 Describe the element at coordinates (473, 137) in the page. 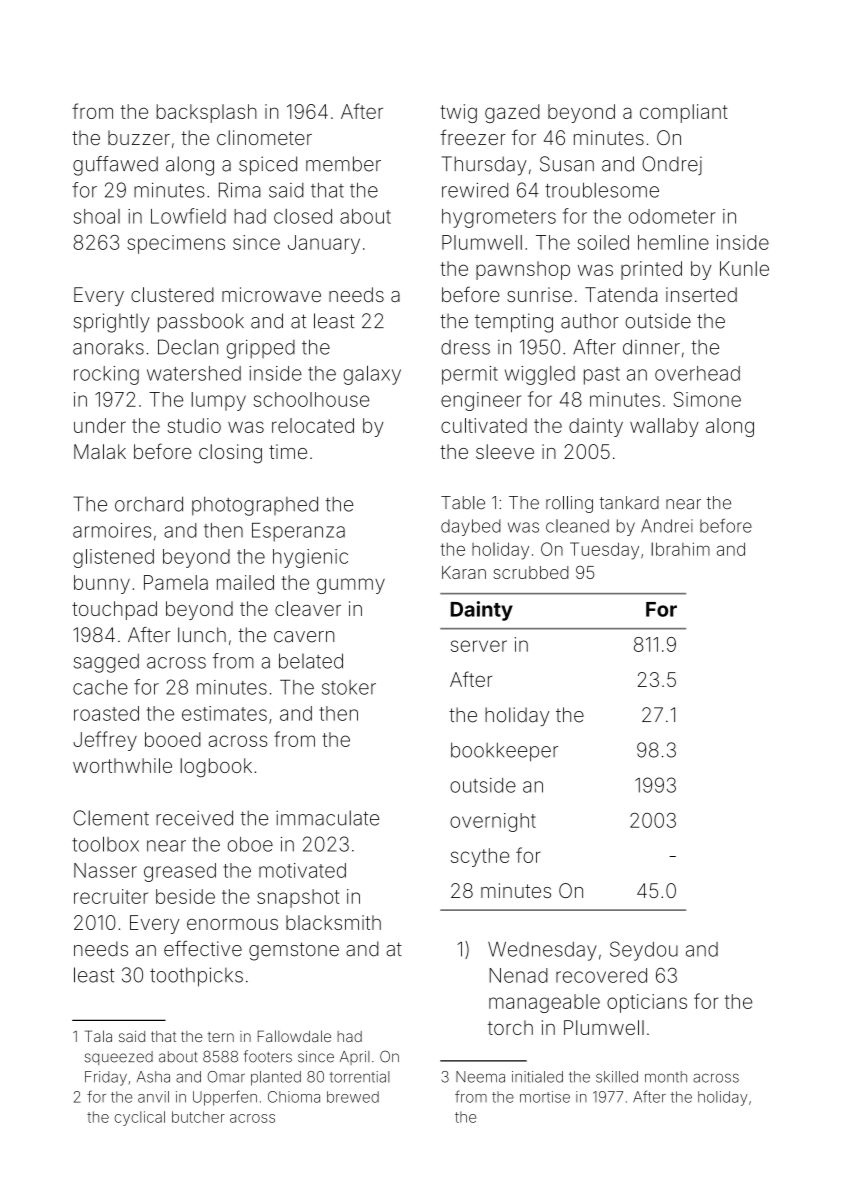

I see `freezer` at that location.
